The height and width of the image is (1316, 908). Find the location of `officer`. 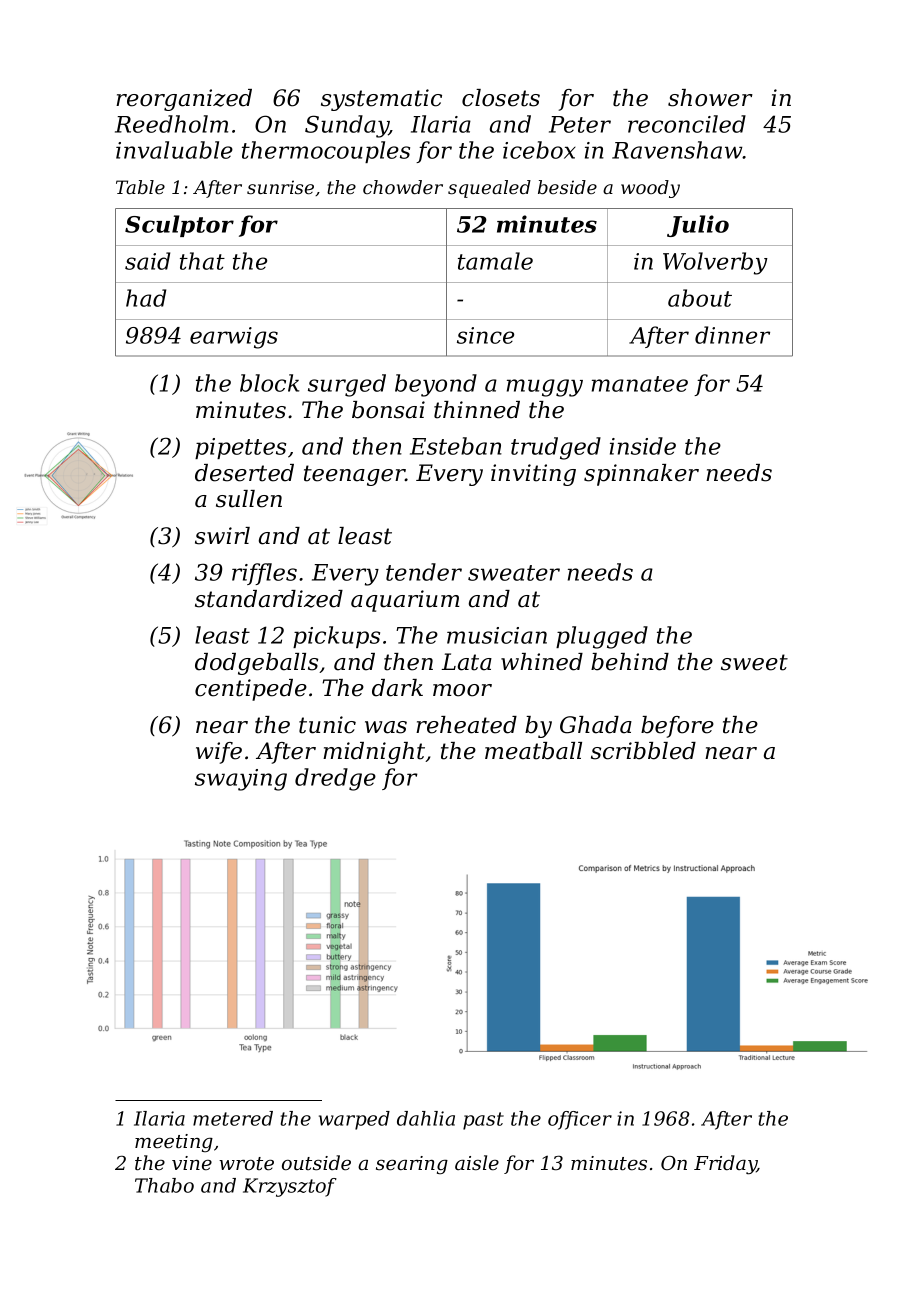

officer is located at coordinates (580, 1120).
